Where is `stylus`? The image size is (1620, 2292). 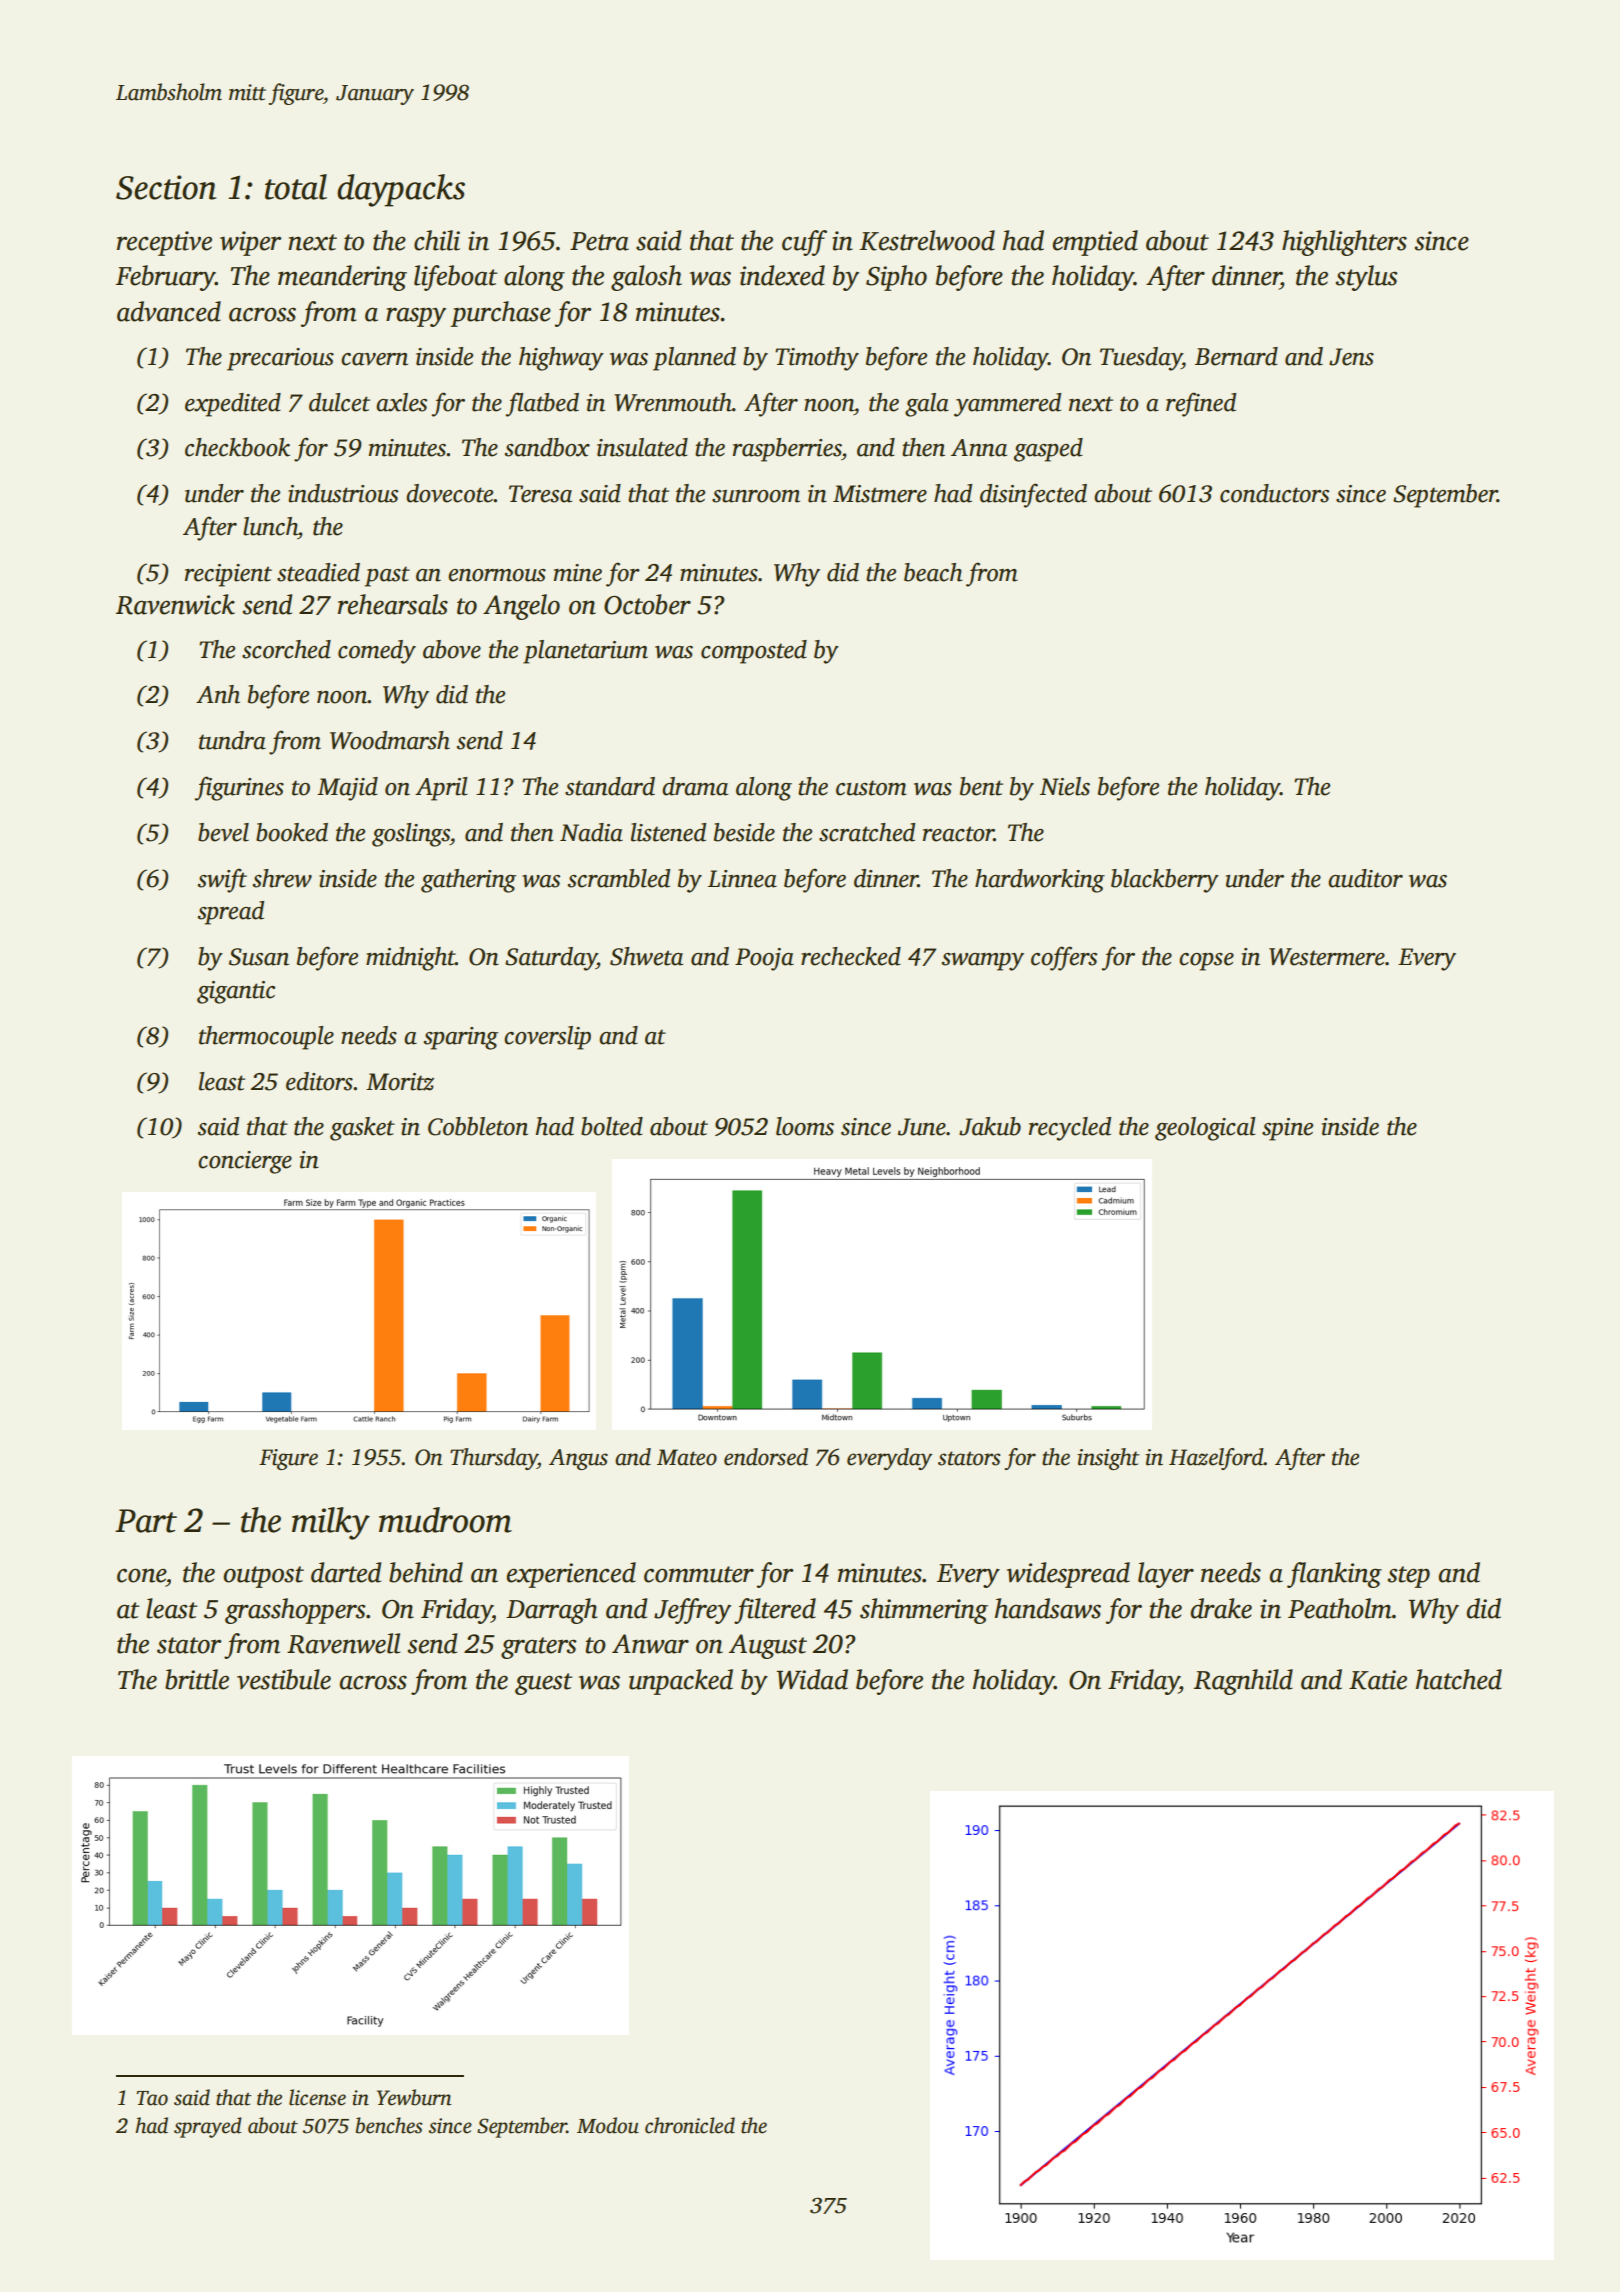
stylus is located at coordinates (1367, 278).
